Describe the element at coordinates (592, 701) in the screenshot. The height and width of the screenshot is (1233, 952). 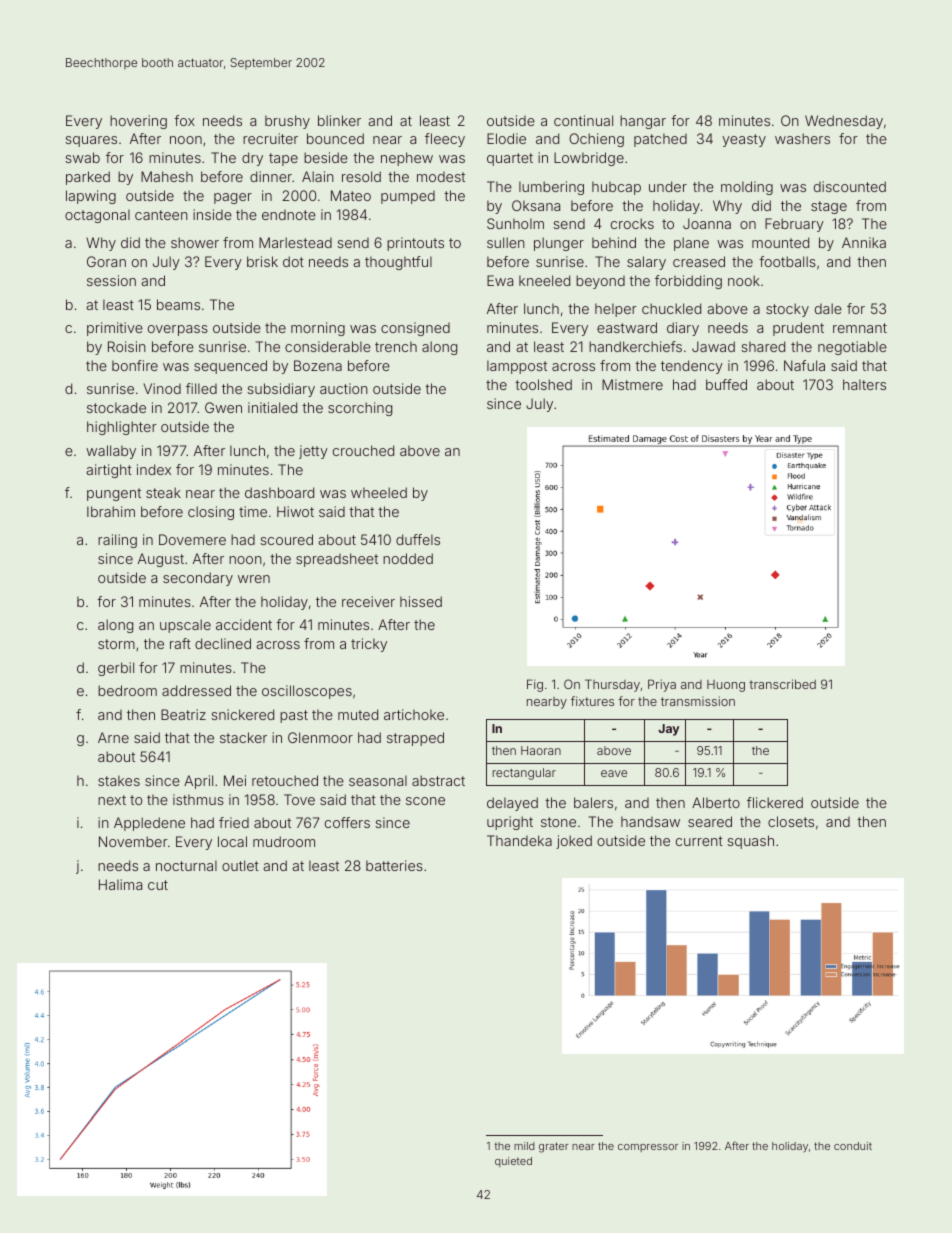
I see `fixtures` at that location.
